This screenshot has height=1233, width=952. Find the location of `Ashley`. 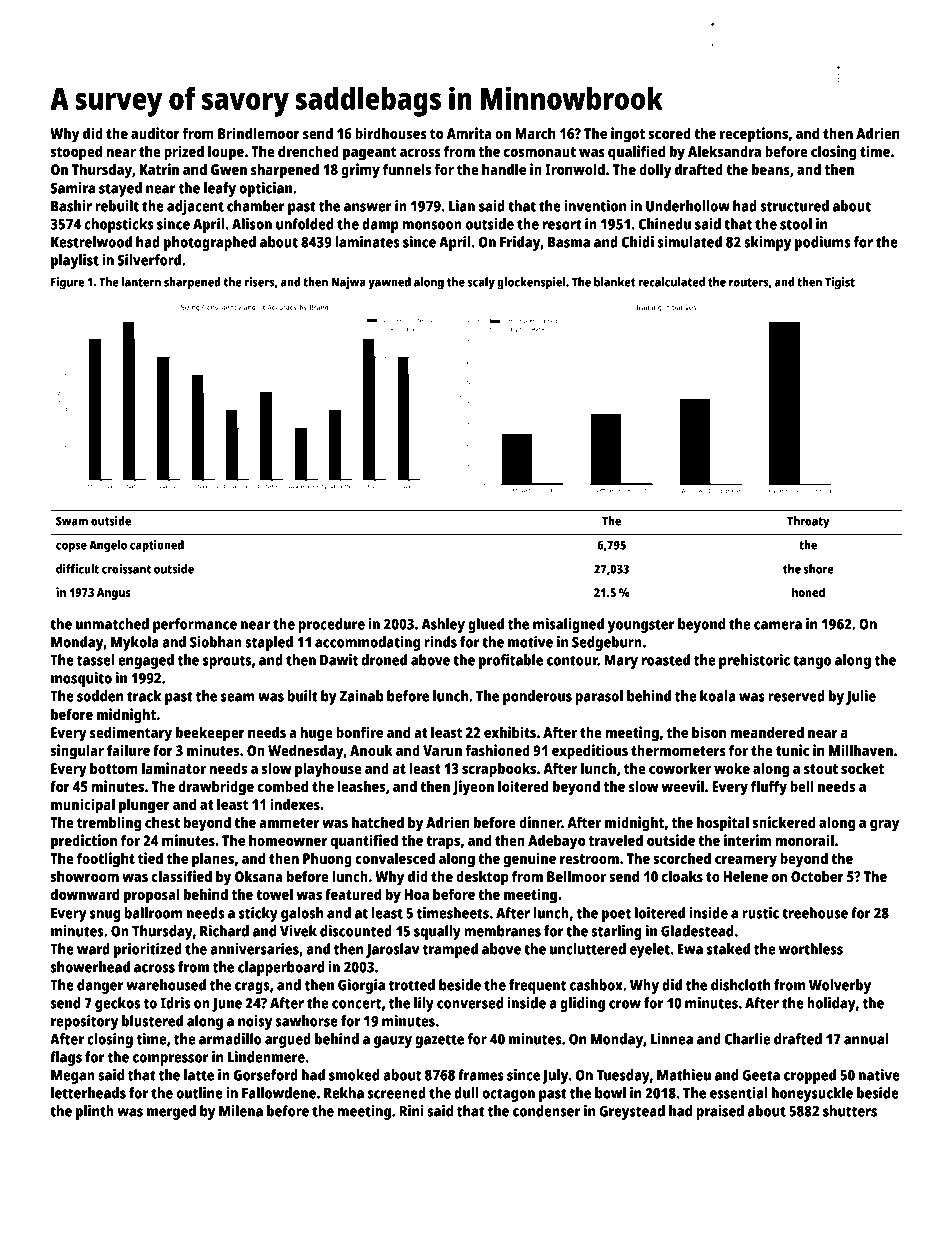

Ashley is located at coordinates (443, 625).
